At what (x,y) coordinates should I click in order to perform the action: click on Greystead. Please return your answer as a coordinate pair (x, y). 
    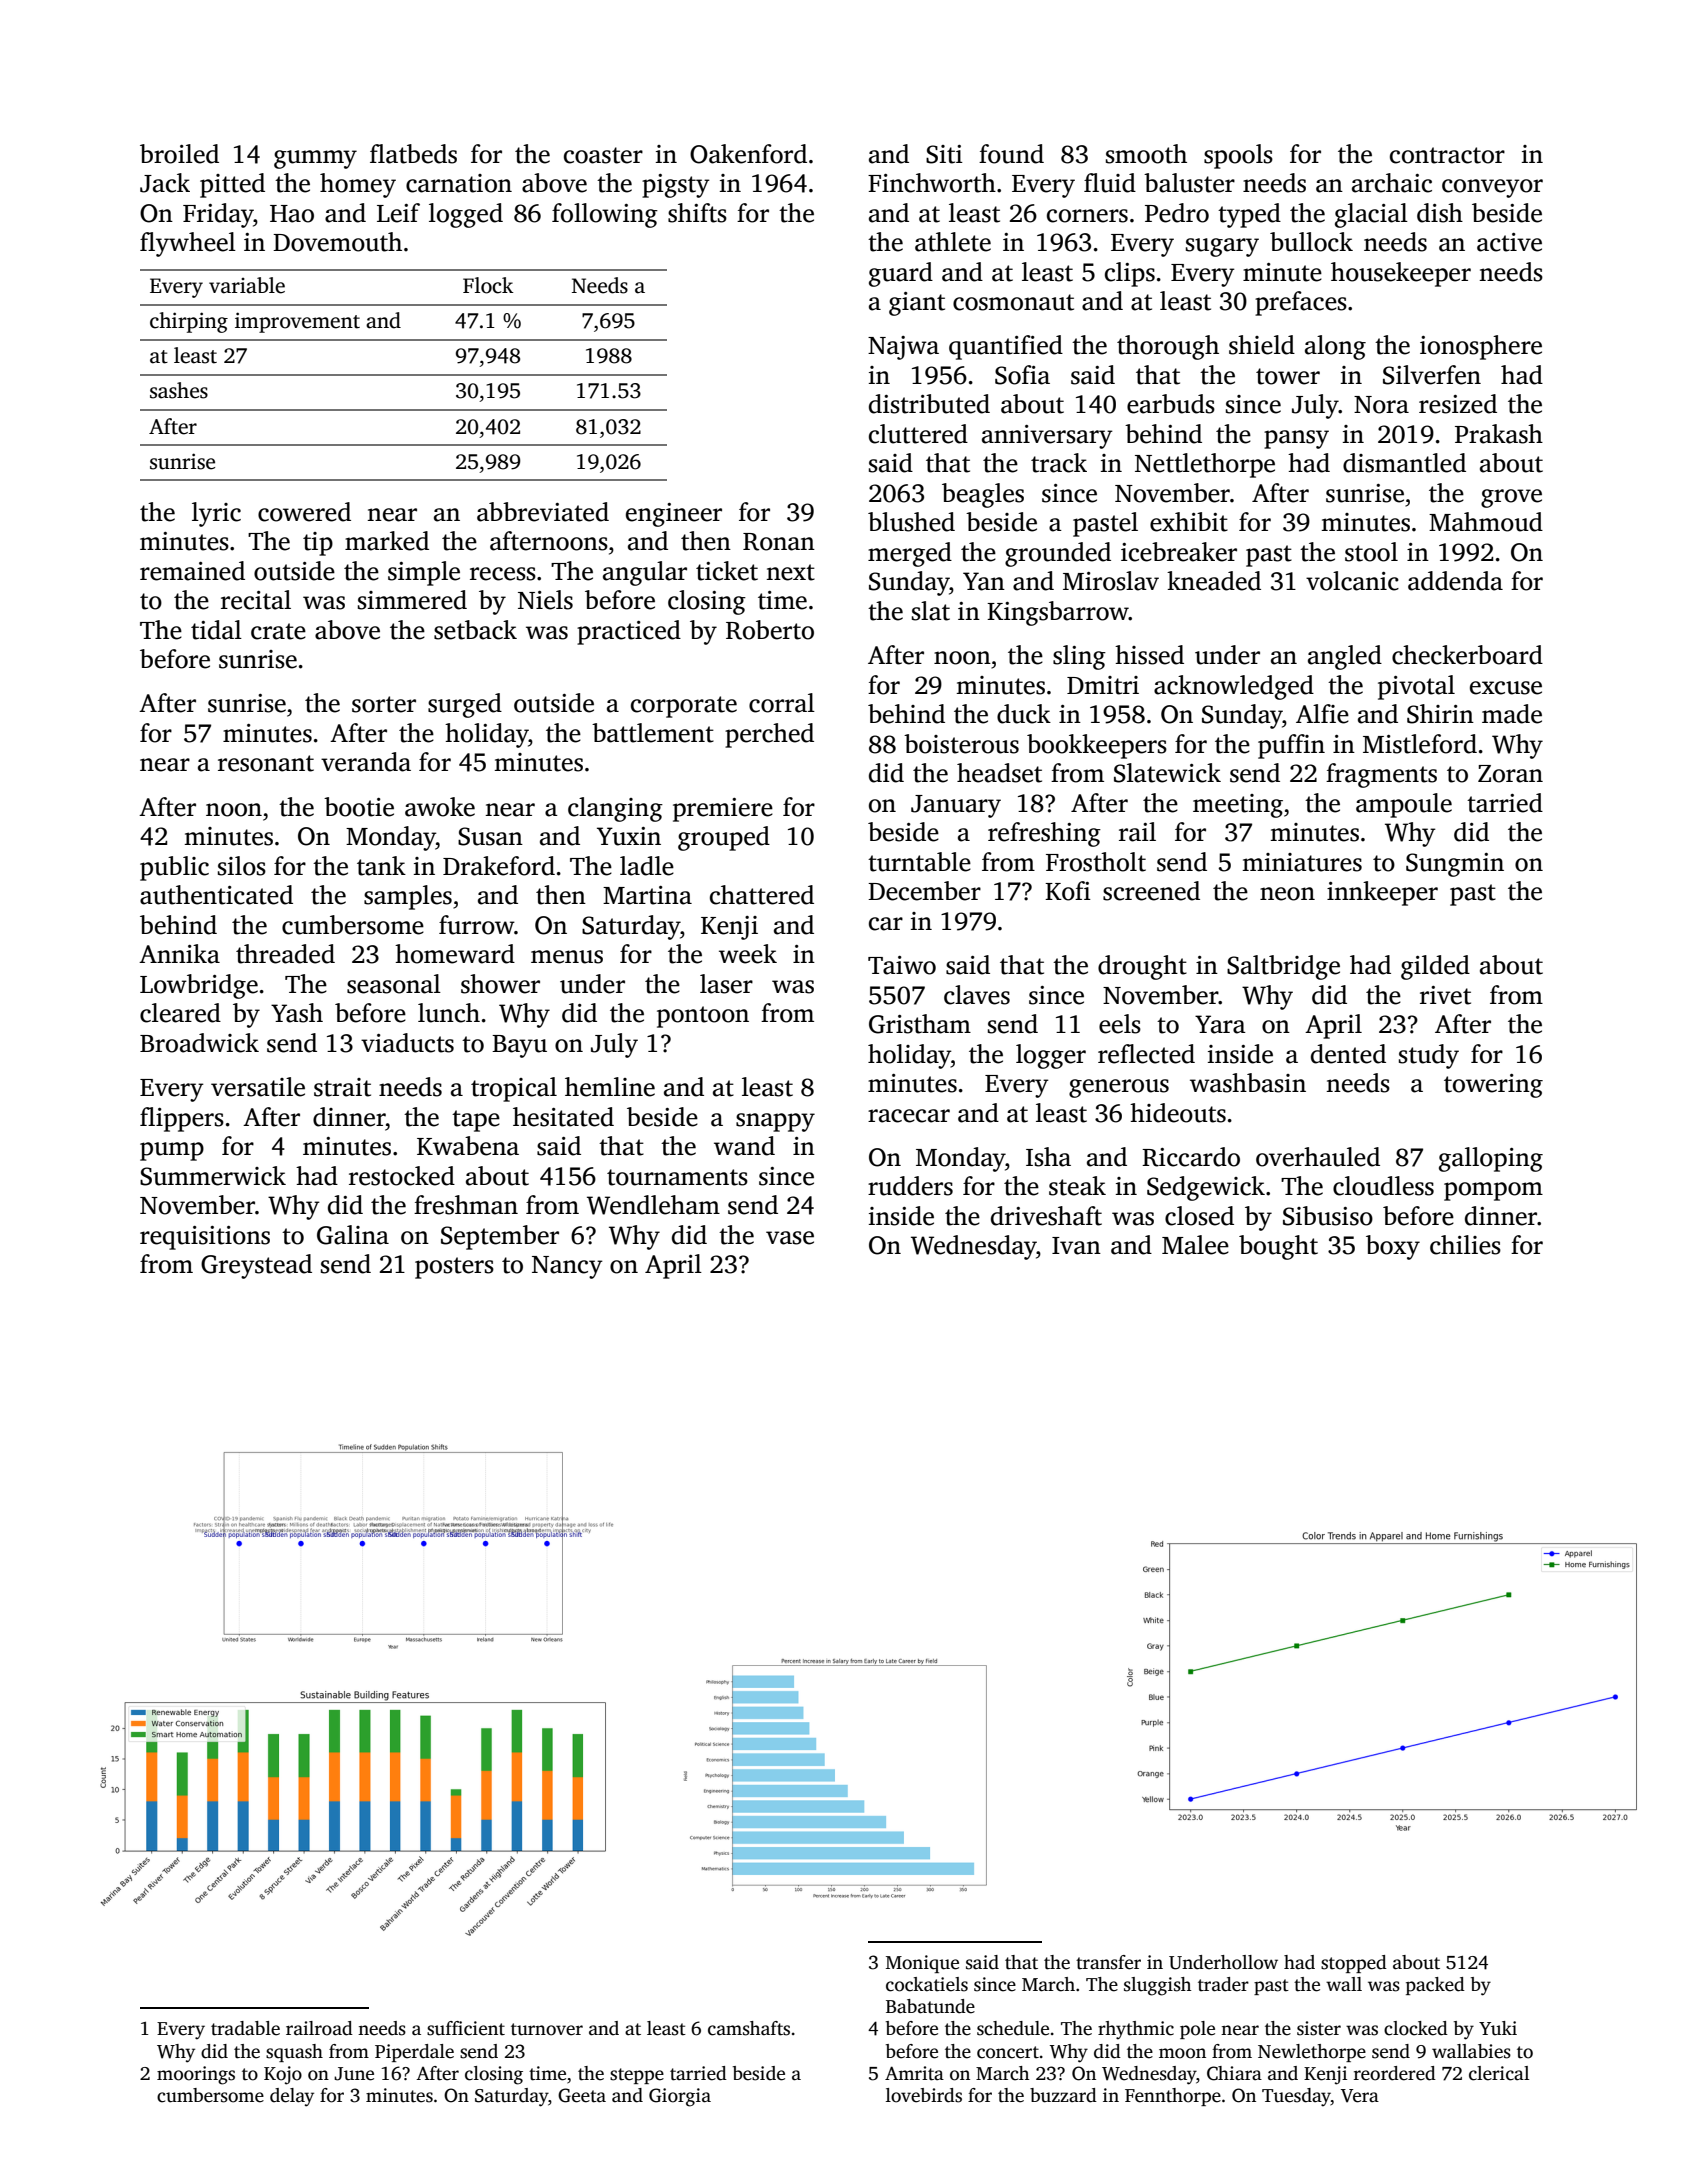
    Looking at the image, I should click on (256, 1266).
